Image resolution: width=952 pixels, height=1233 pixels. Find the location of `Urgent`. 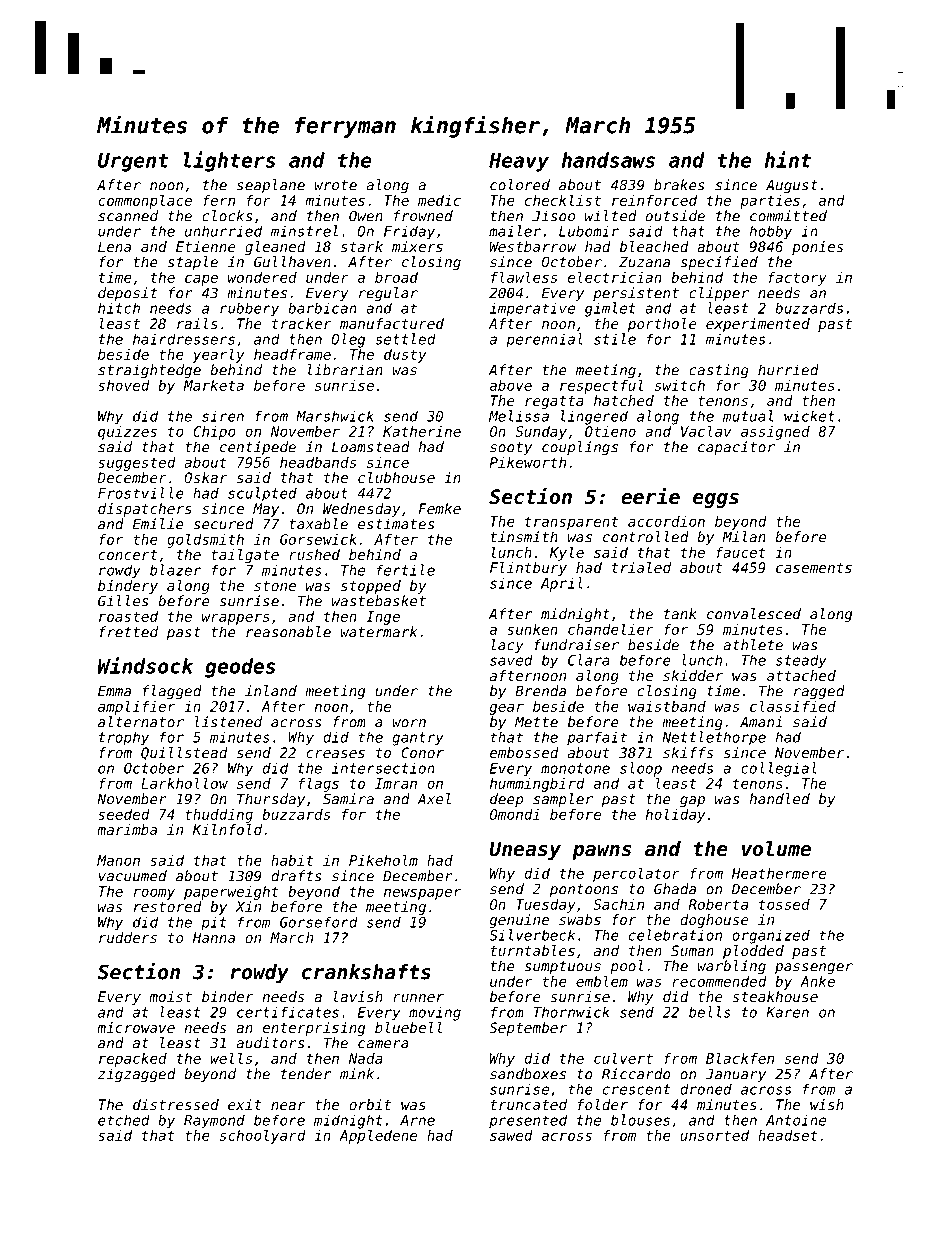

Urgent is located at coordinates (133, 162).
